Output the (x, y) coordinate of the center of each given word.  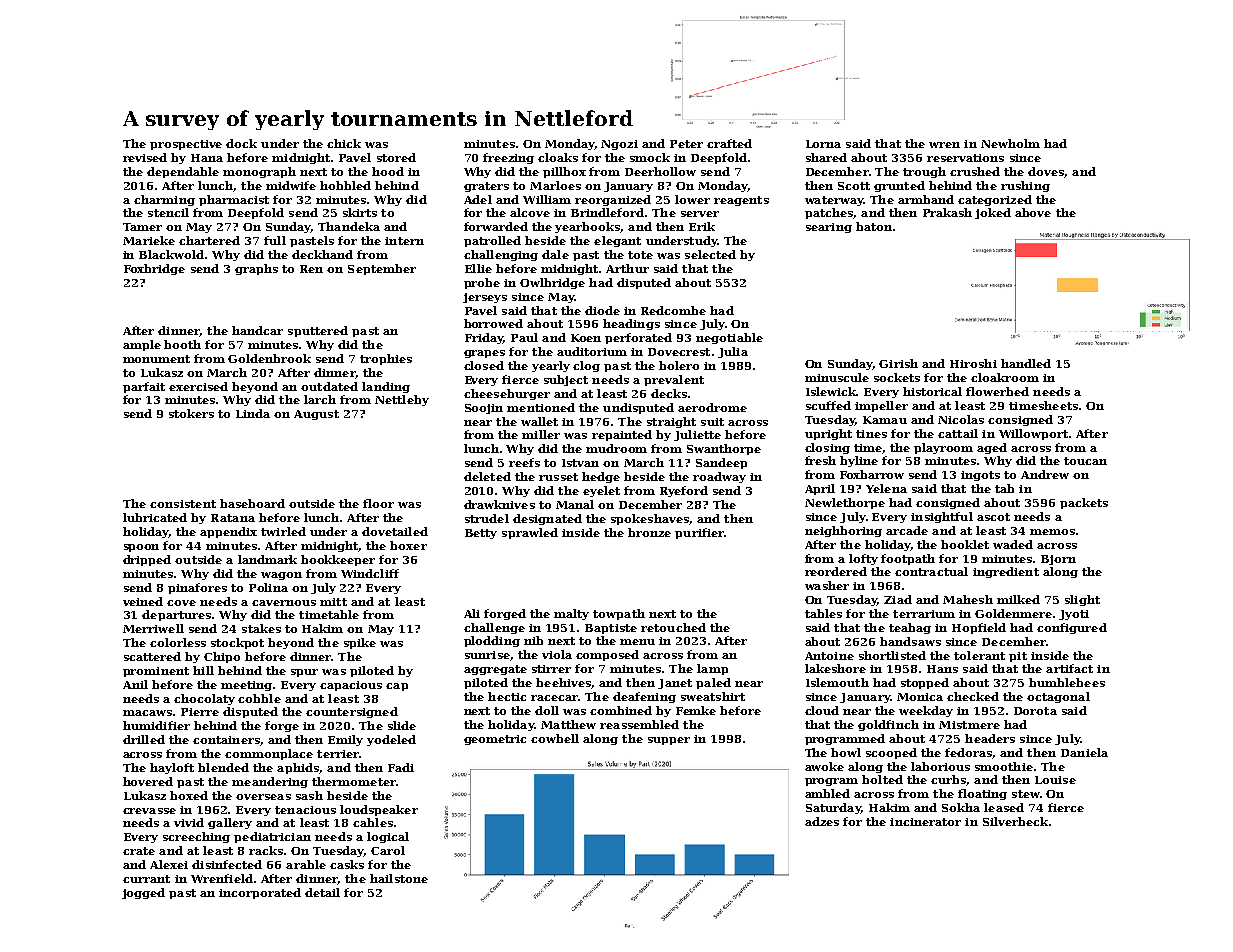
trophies (386, 359)
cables (373, 822)
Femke (696, 710)
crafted (729, 143)
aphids (298, 768)
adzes (822, 821)
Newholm (1010, 143)
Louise (1055, 780)
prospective (186, 145)
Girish (898, 363)
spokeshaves (650, 519)
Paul (524, 337)
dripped (147, 560)
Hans (942, 669)
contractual (931, 571)
